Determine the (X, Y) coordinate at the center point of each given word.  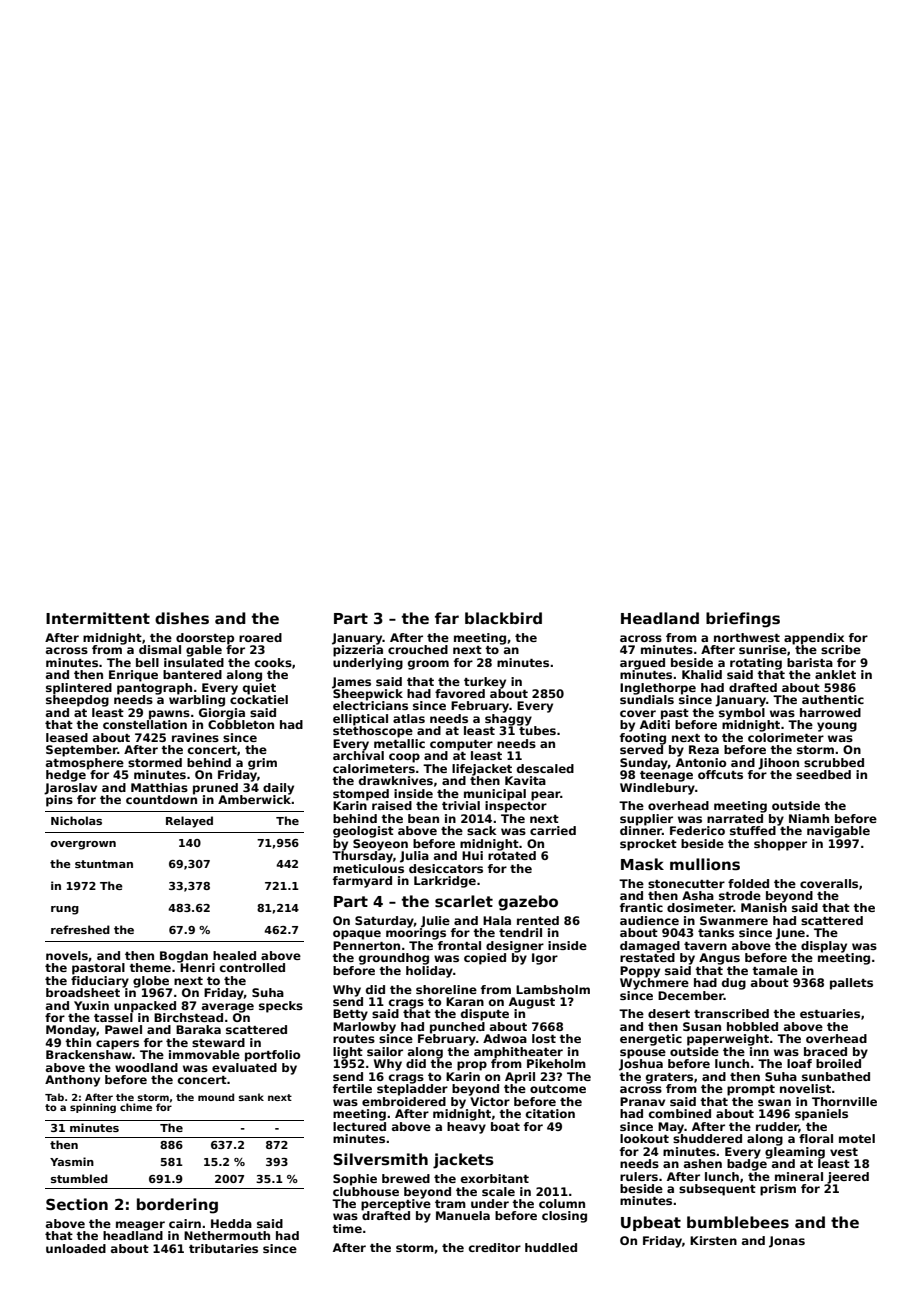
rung (65, 910)
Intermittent (98, 618)
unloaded (76, 1248)
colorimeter (786, 737)
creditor (495, 1247)
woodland (146, 1067)
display (824, 947)
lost (544, 1038)
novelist (805, 1088)
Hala (497, 920)
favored (460, 693)
